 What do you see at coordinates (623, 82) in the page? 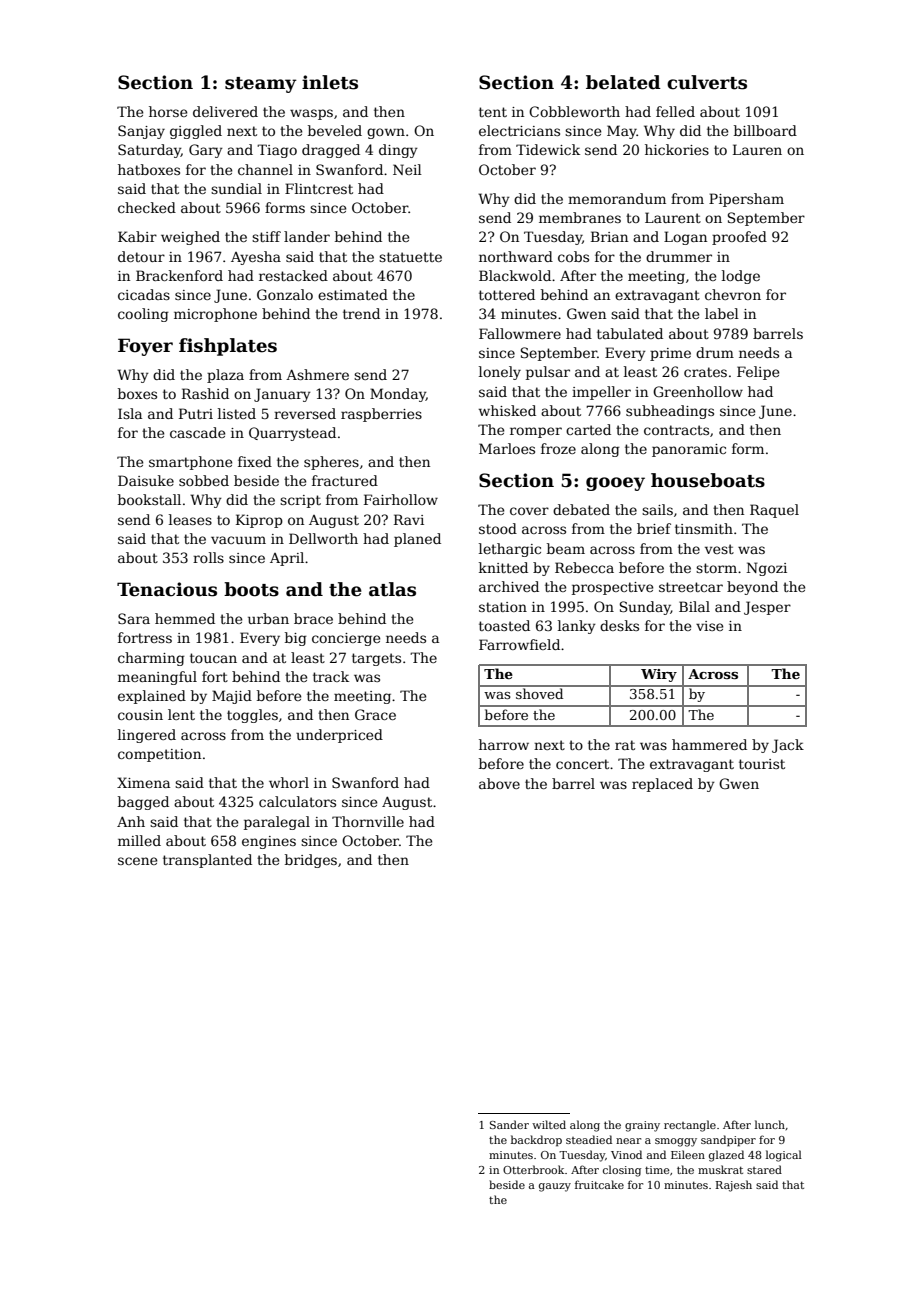
I see `belated` at bounding box center [623, 82].
